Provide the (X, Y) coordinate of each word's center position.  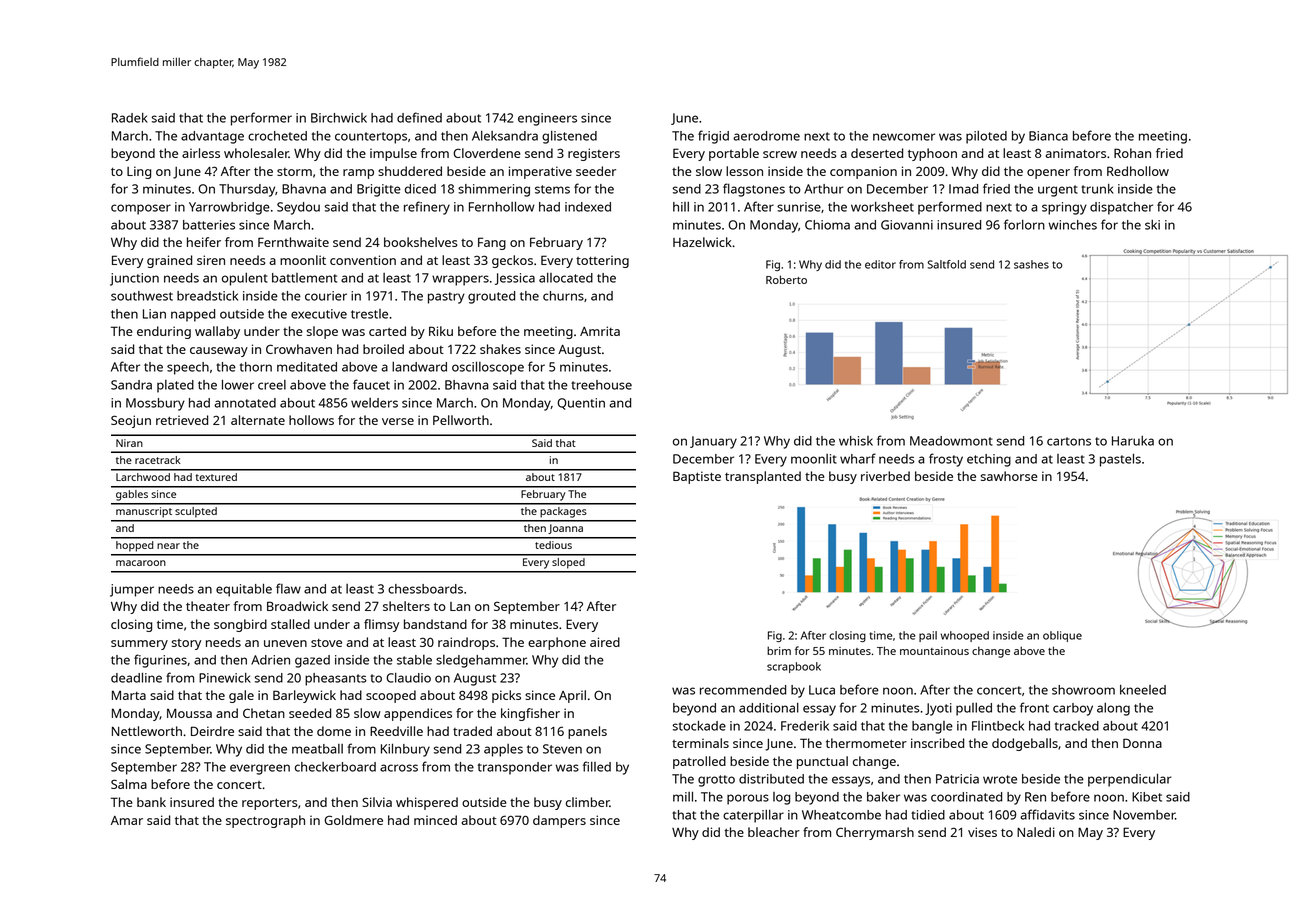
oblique (1062, 636)
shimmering (494, 190)
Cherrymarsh (875, 833)
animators (1076, 153)
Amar (127, 820)
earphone (557, 643)
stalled (290, 624)
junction (134, 279)
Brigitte (379, 190)
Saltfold (947, 264)
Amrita (600, 331)
